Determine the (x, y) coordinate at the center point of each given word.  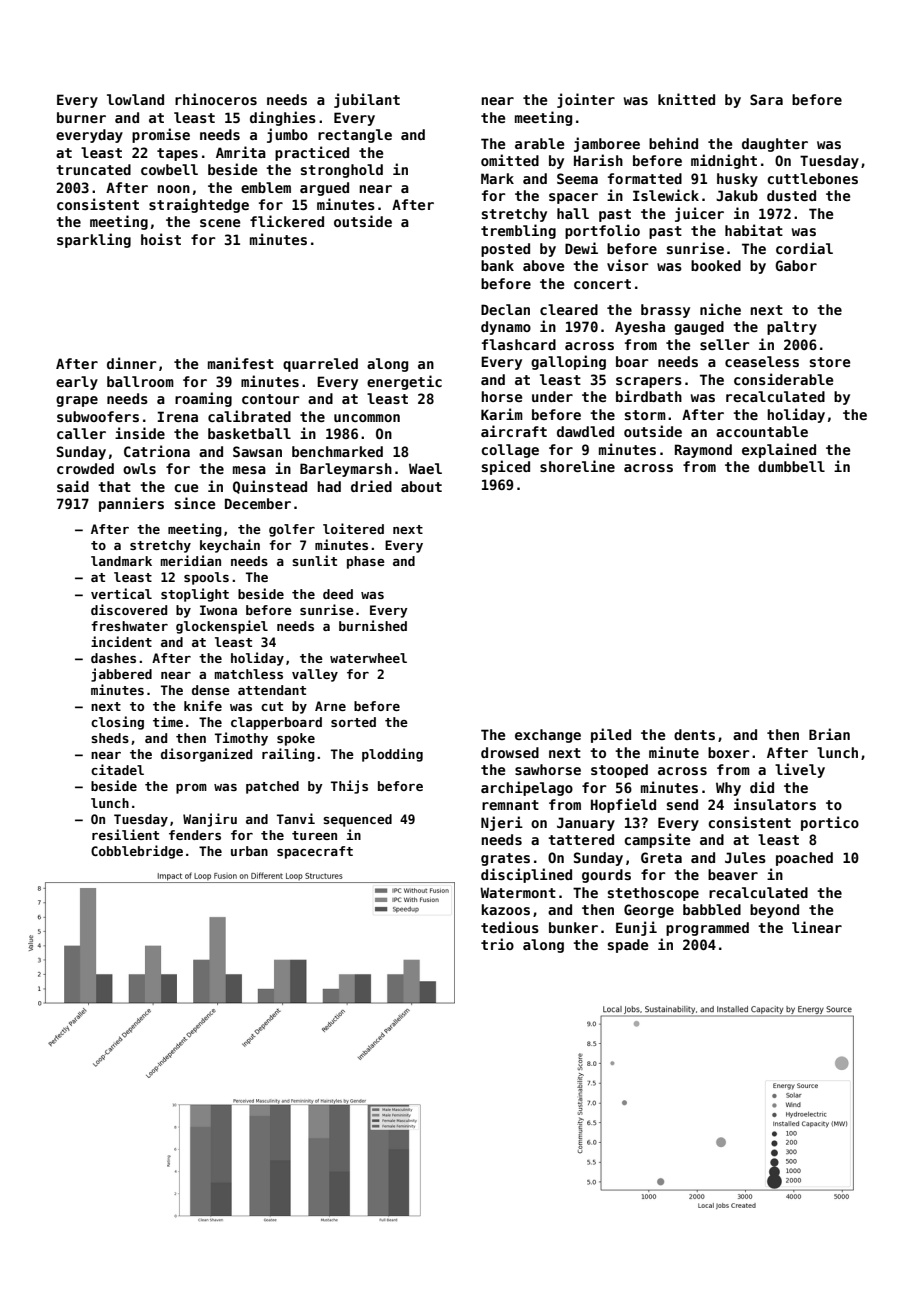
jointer (586, 100)
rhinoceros (216, 99)
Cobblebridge (137, 852)
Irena (177, 416)
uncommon (367, 418)
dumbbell (791, 466)
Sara (766, 99)
